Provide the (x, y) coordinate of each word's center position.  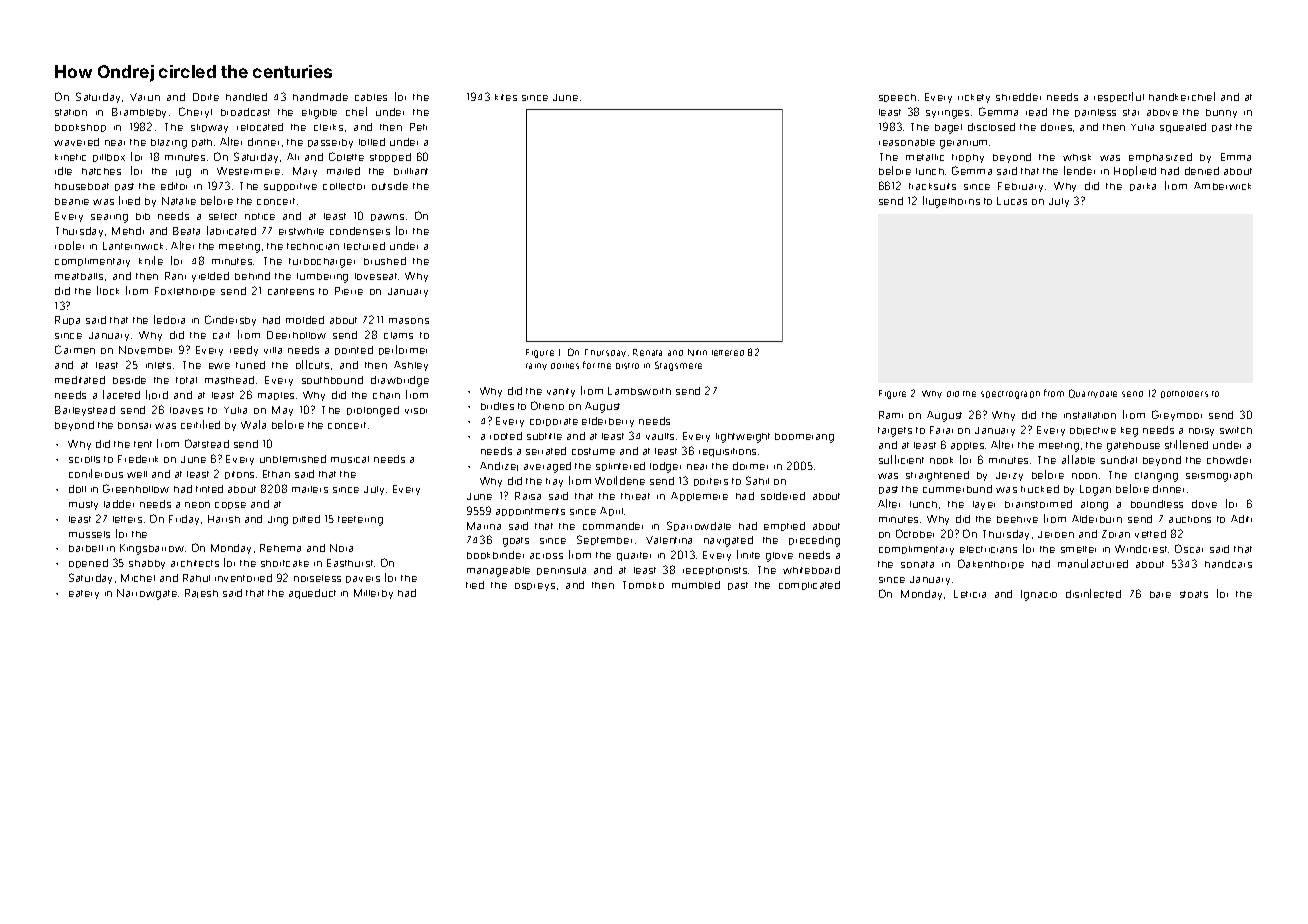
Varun (145, 97)
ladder (119, 504)
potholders (1184, 394)
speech (897, 98)
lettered (728, 353)
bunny (1221, 113)
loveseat (376, 276)
